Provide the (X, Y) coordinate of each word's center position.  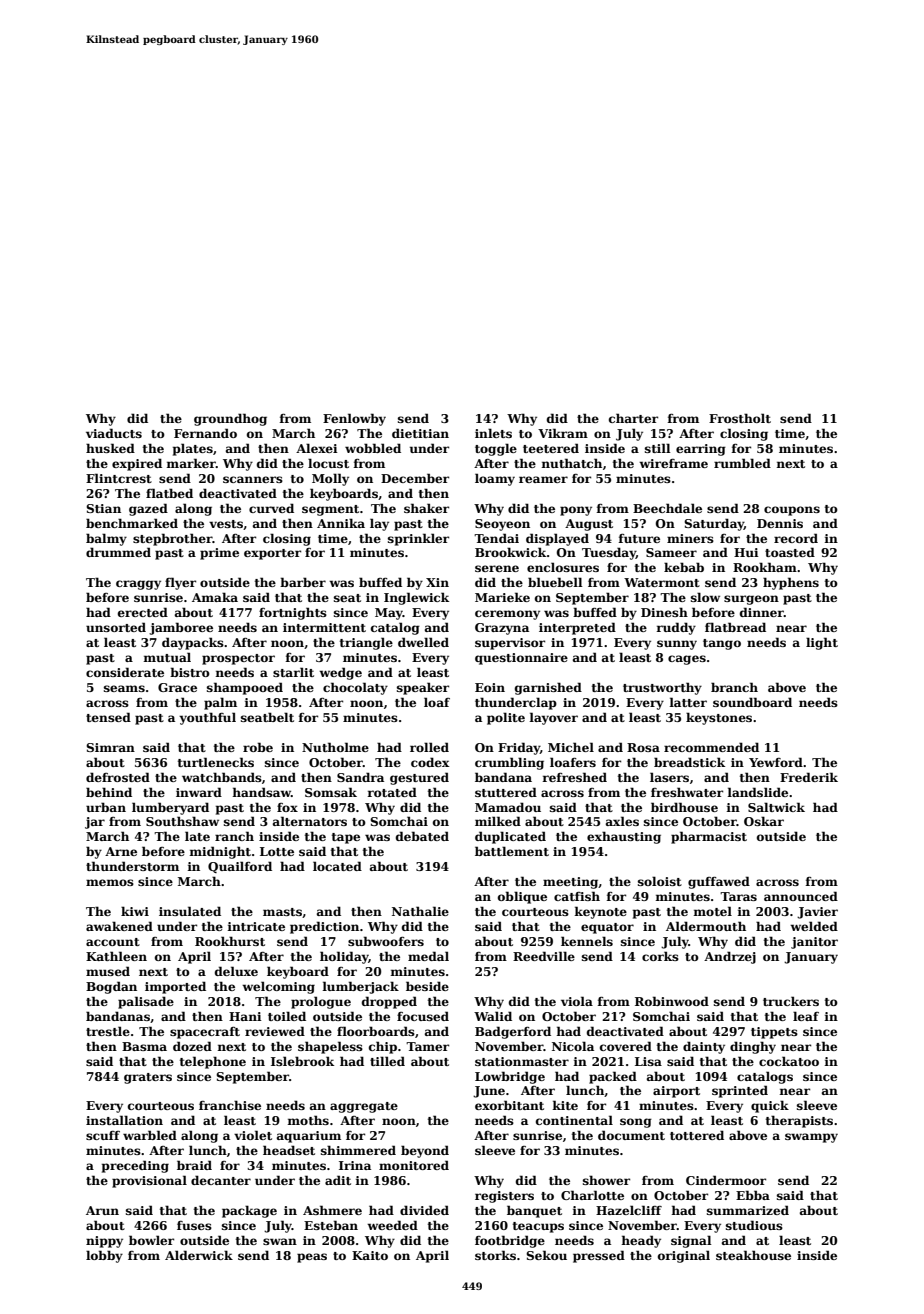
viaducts (114, 433)
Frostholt (740, 418)
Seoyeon (502, 525)
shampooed (245, 688)
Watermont (662, 582)
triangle (366, 643)
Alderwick (199, 1255)
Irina (355, 1165)
